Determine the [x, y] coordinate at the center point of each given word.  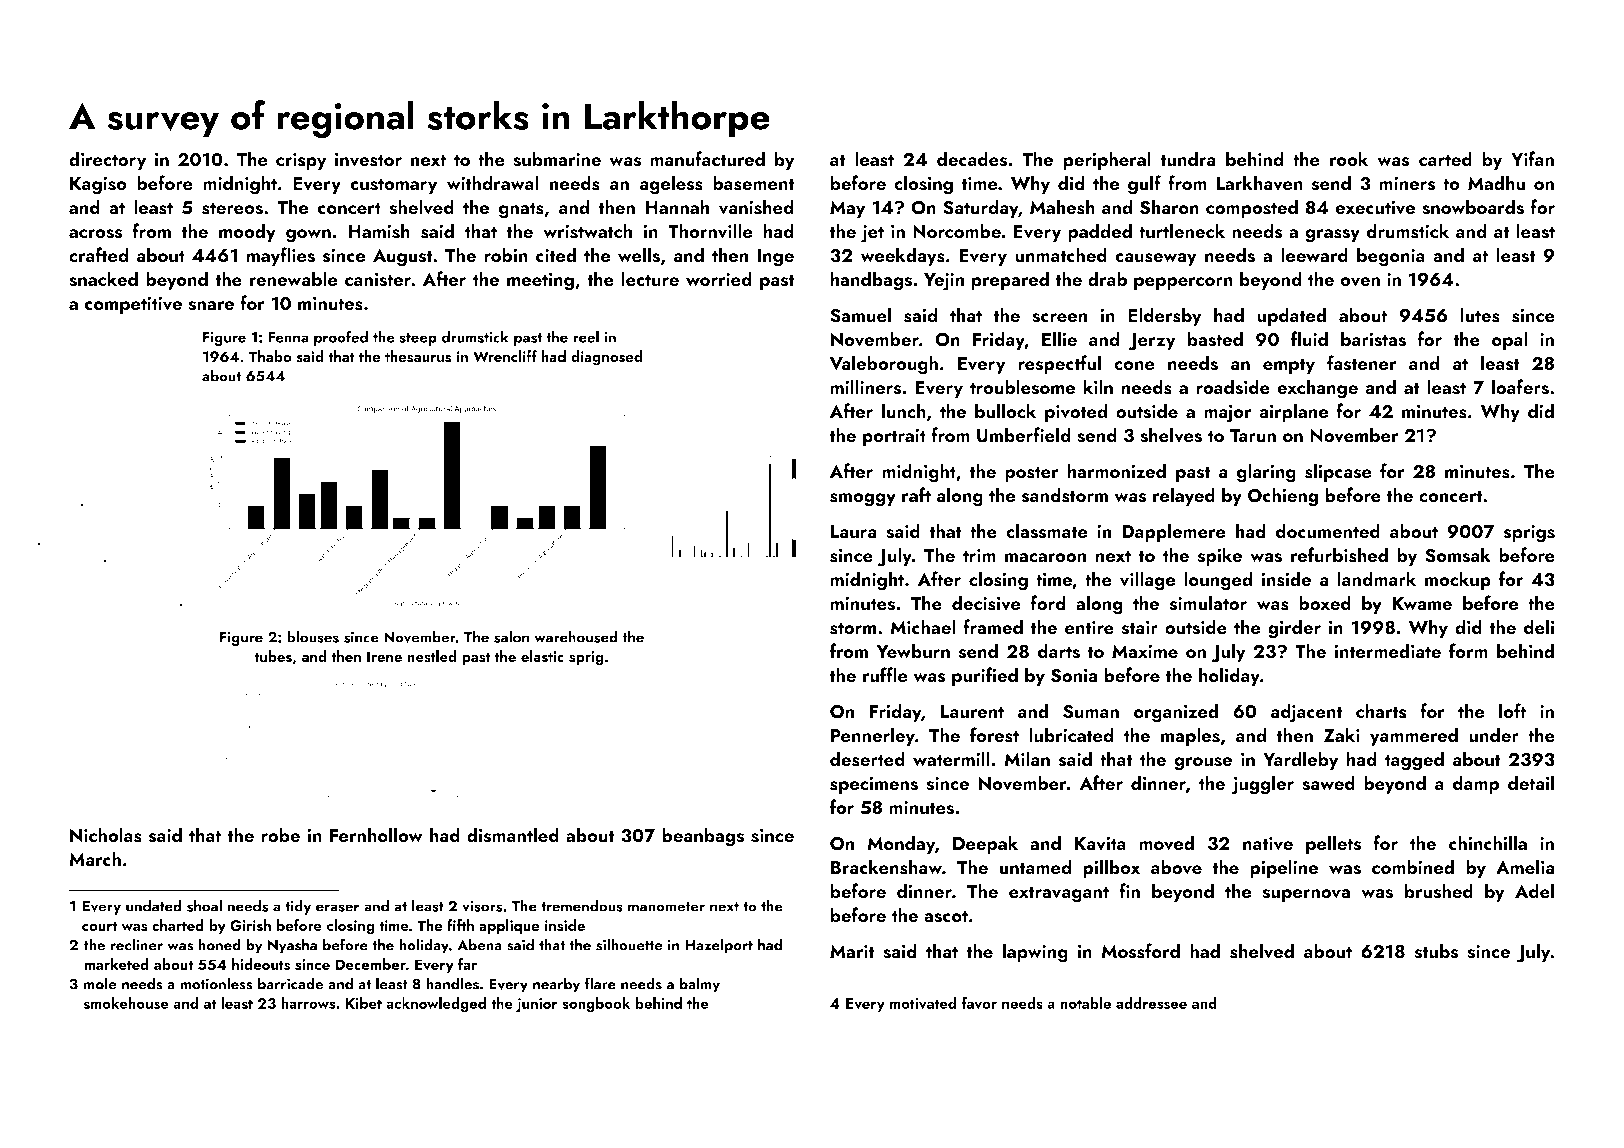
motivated [923, 1003]
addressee [1151, 1003]
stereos [232, 208]
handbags [871, 281]
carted [1445, 158]
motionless [216, 983]
